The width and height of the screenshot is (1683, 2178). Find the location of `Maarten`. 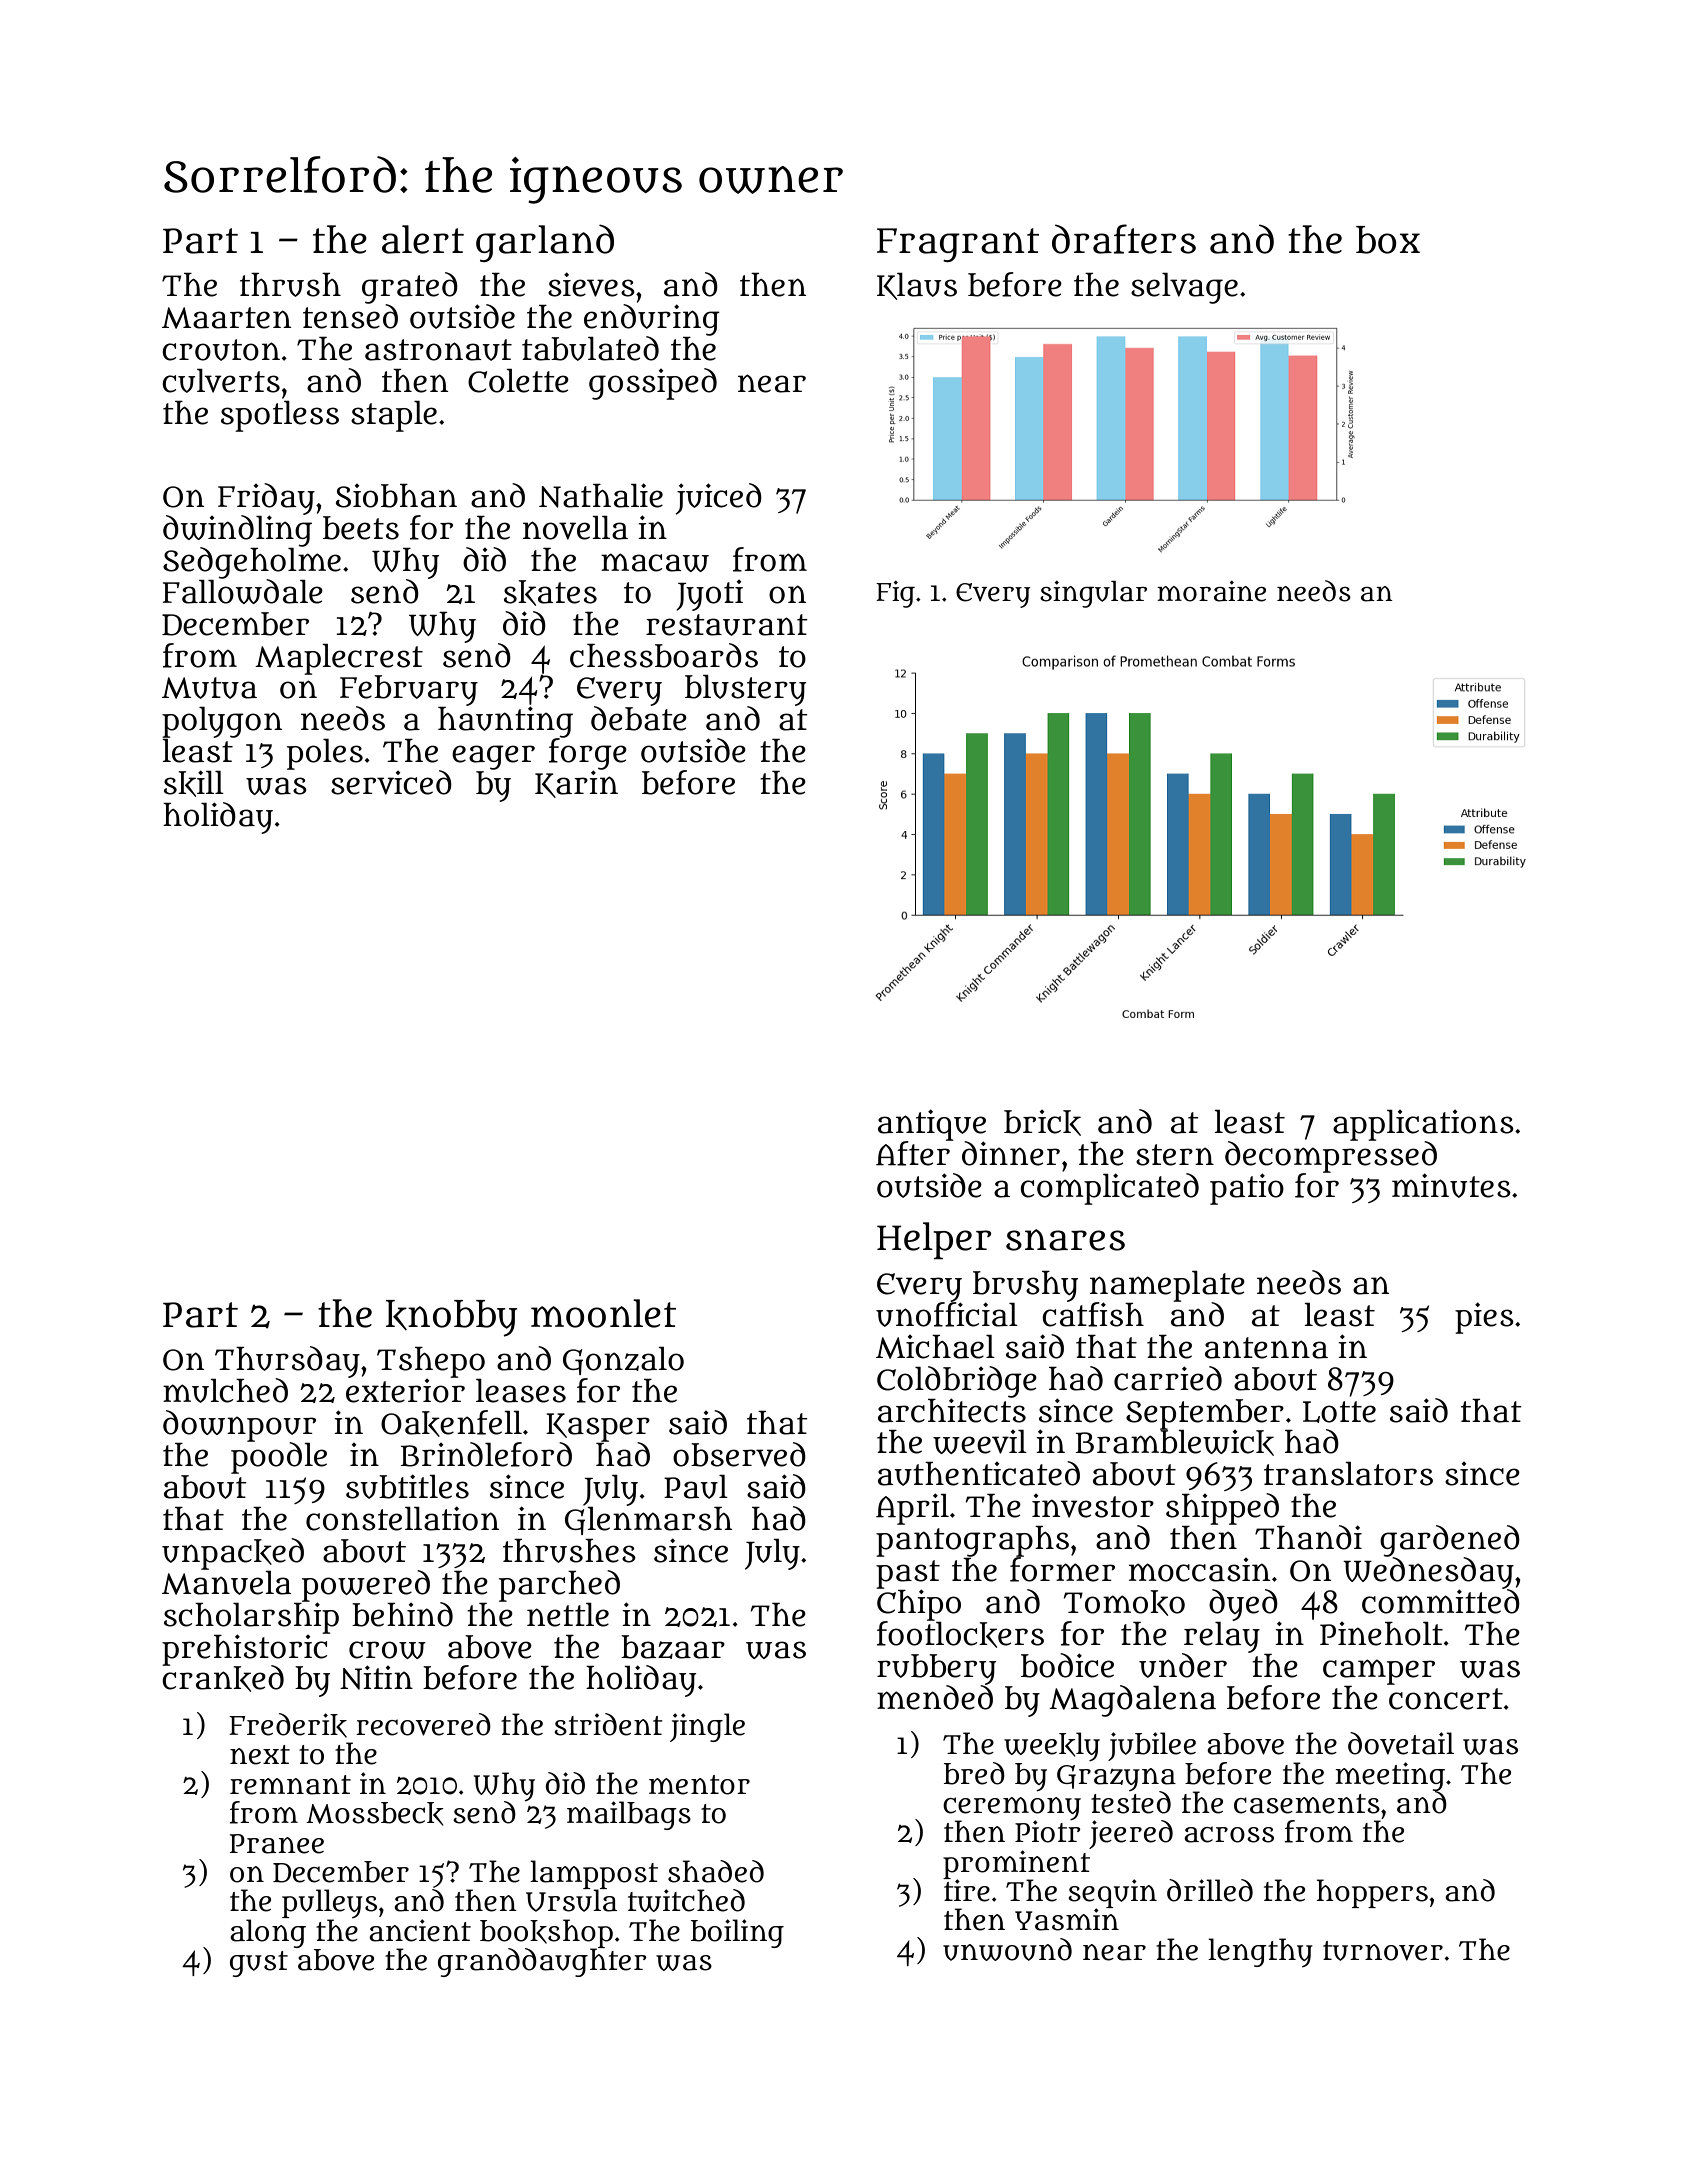

Maarten is located at coordinates (226, 318).
